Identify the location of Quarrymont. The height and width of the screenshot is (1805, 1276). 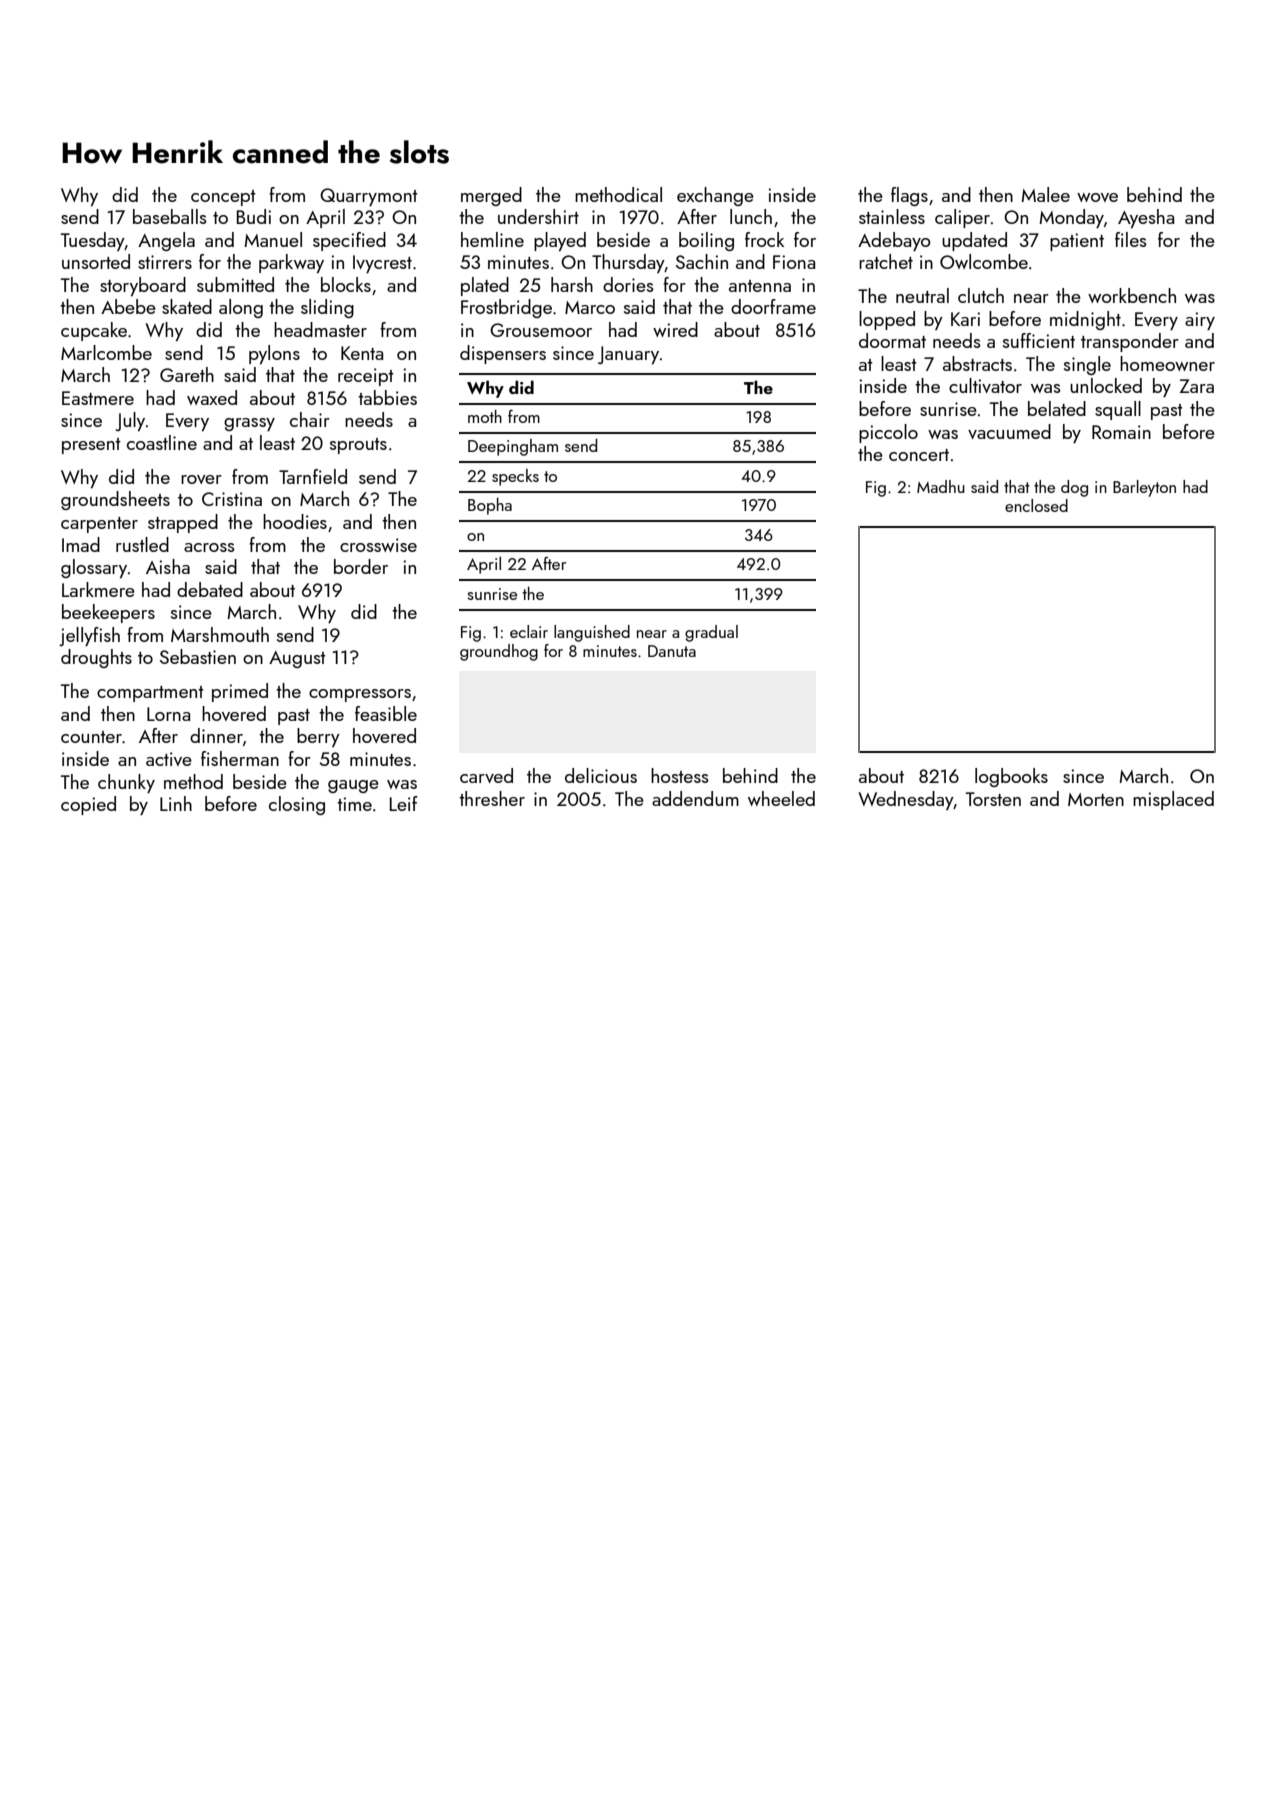
(369, 197).
